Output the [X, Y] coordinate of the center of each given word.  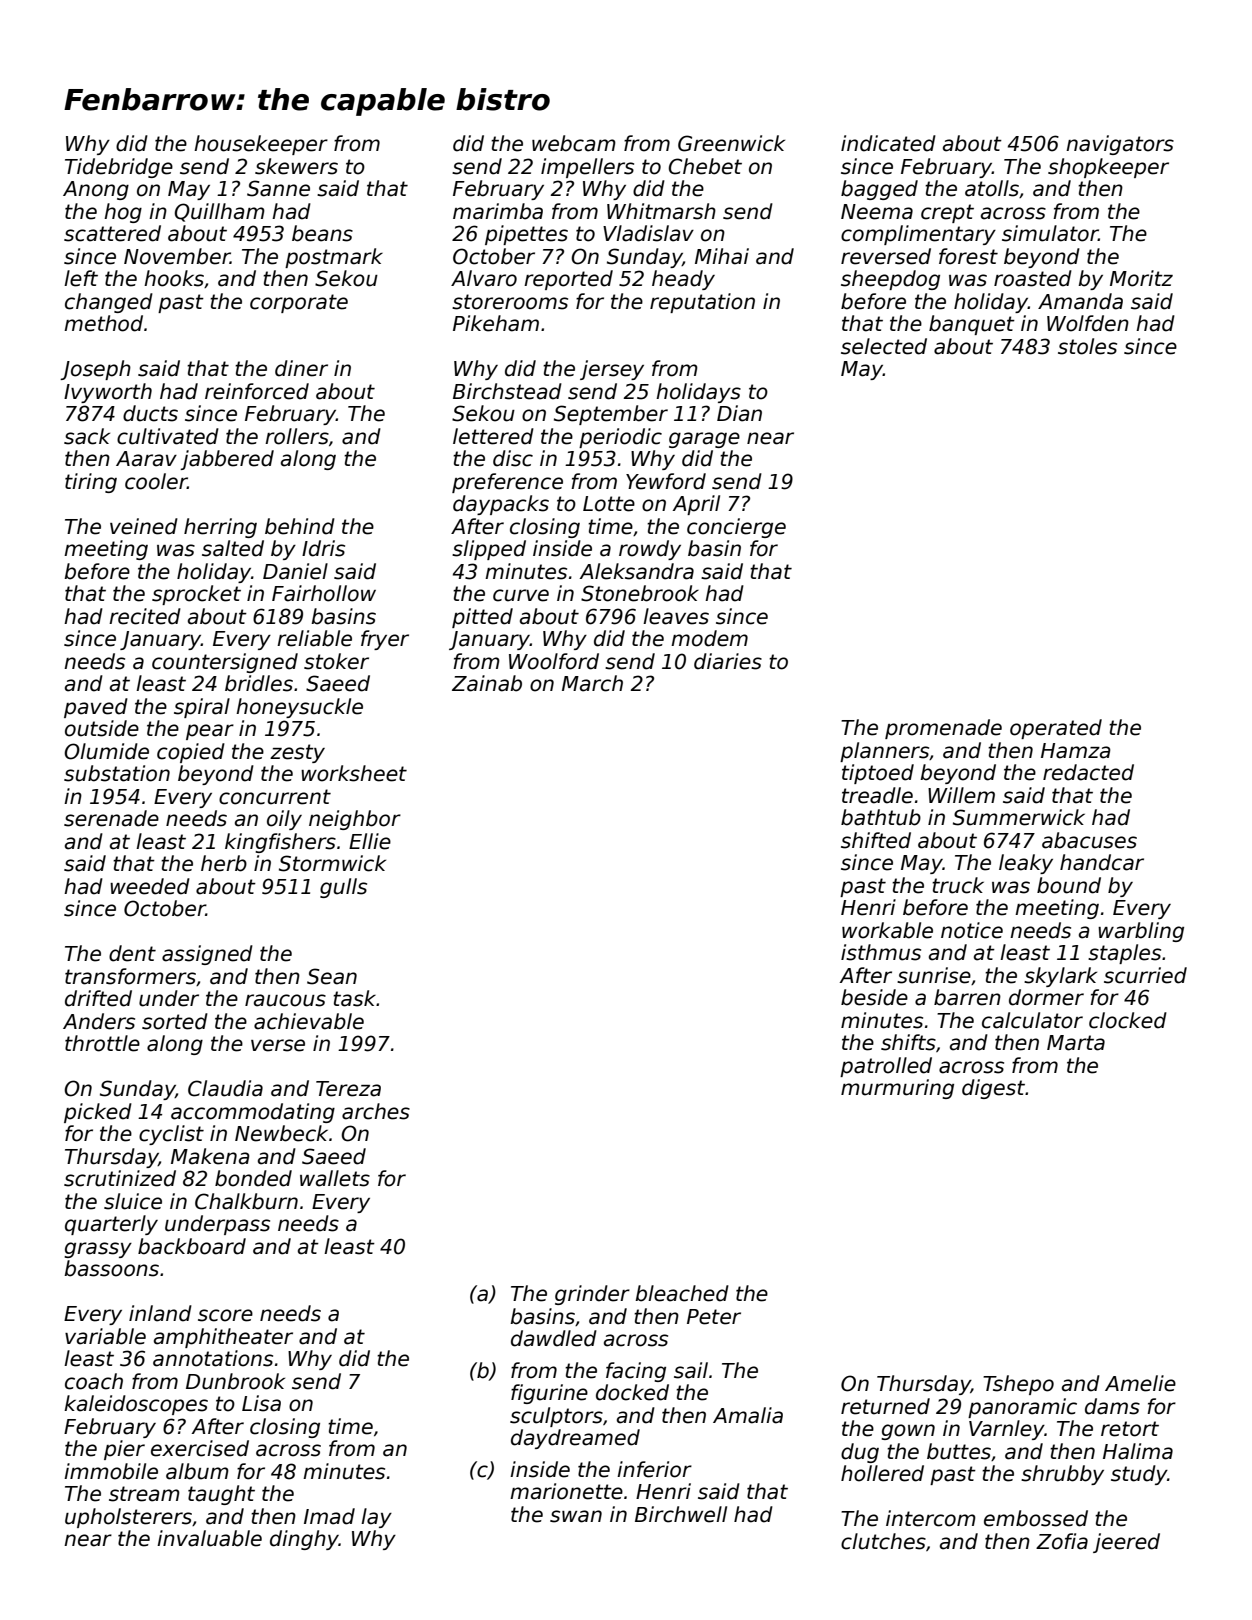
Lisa [261, 1403]
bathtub [881, 817]
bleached [682, 1293]
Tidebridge [119, 168]
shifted [876, 840]
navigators [1120, 145]
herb [224, 863]
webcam [574, 143]
